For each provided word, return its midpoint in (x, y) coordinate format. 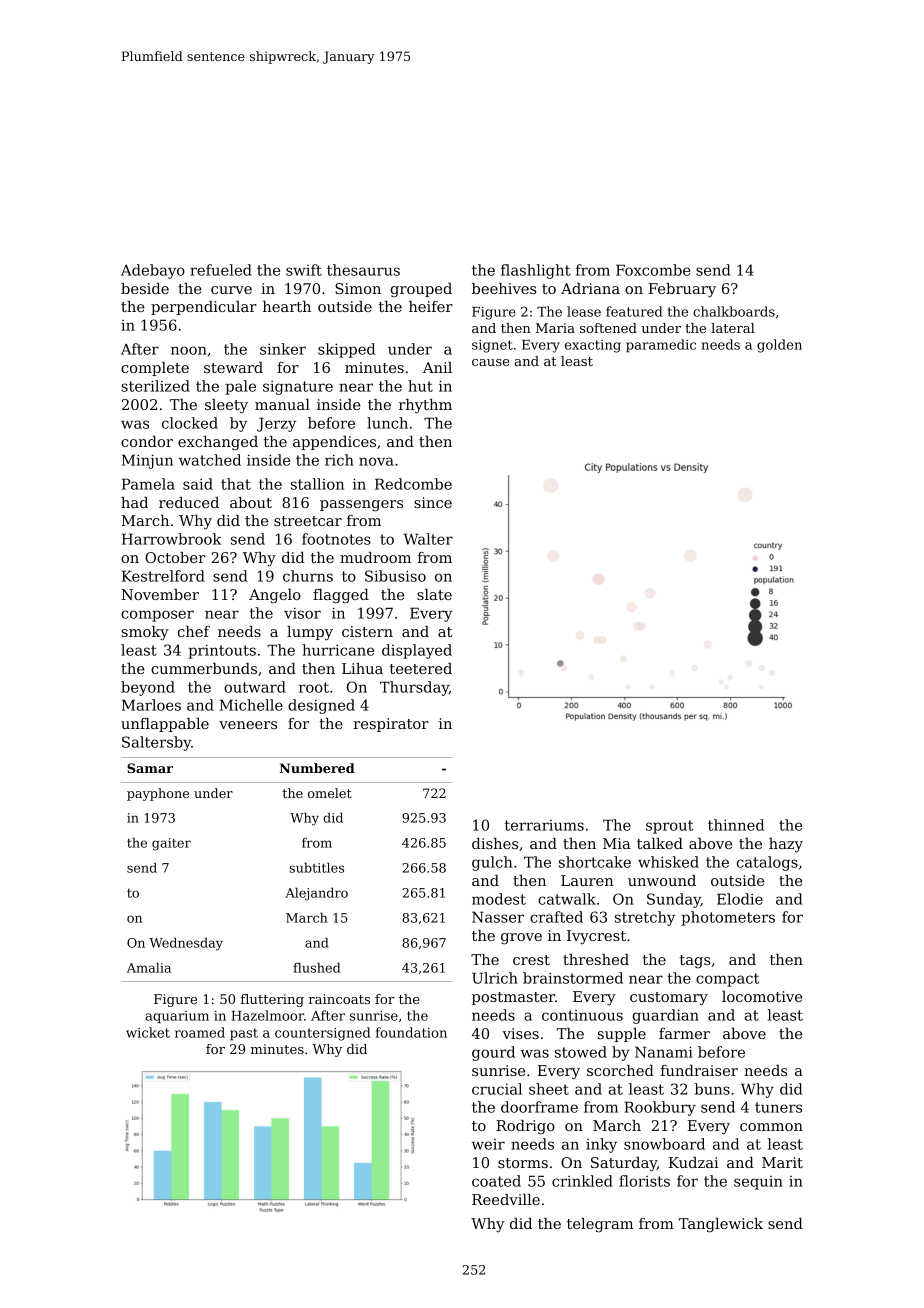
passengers (361, 506)
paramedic (661, 346)
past (244, 1034)
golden (779, 346)
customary (669, 998)
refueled (221, 270)
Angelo (275, 596)
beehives (504, 288)
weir (488, 1144)
